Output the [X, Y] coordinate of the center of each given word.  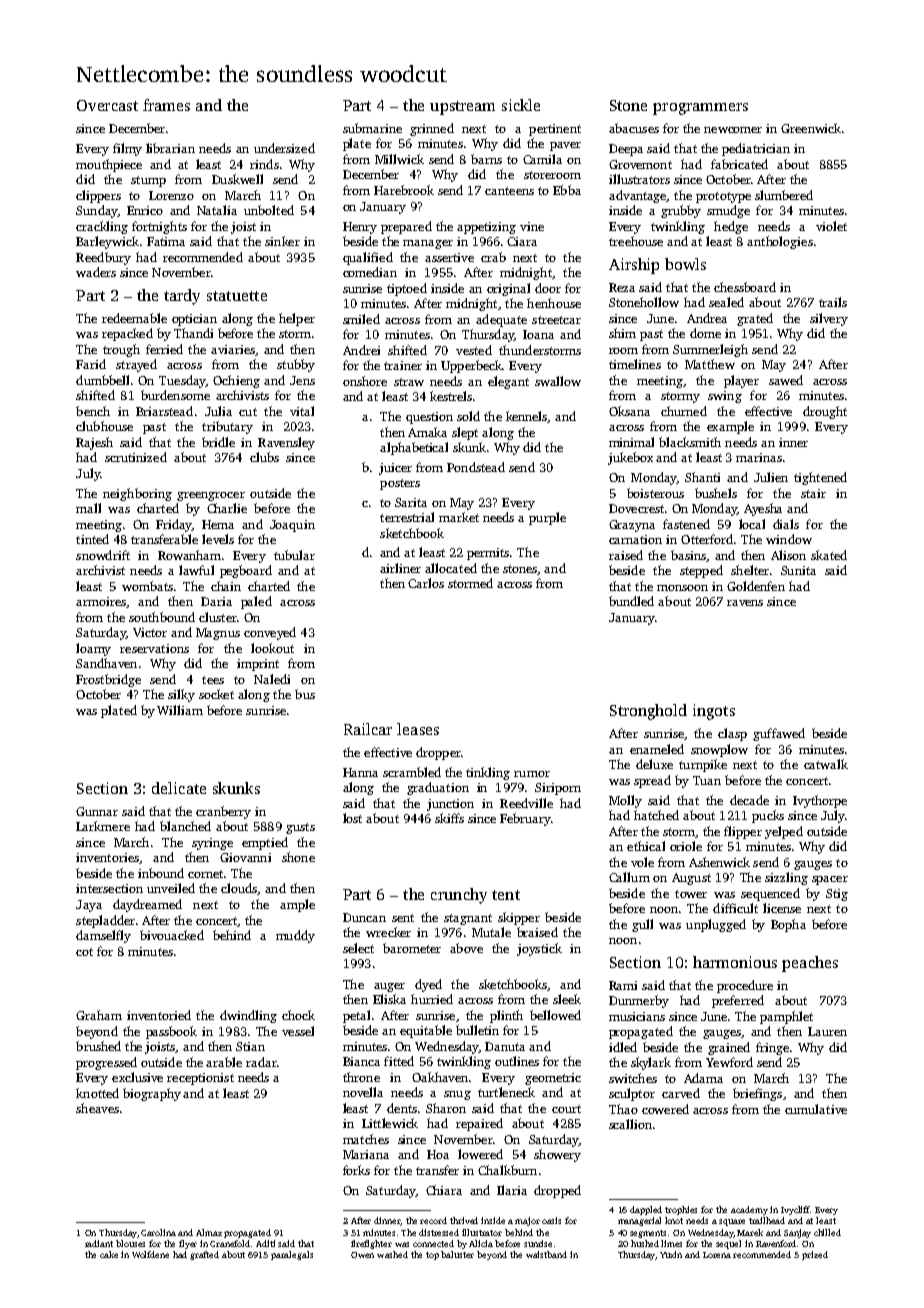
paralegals [292, 1255]
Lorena [717, 1255]
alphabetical [414, 448]
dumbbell [102, 380]
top [432, 1256]
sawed [786, 380]
